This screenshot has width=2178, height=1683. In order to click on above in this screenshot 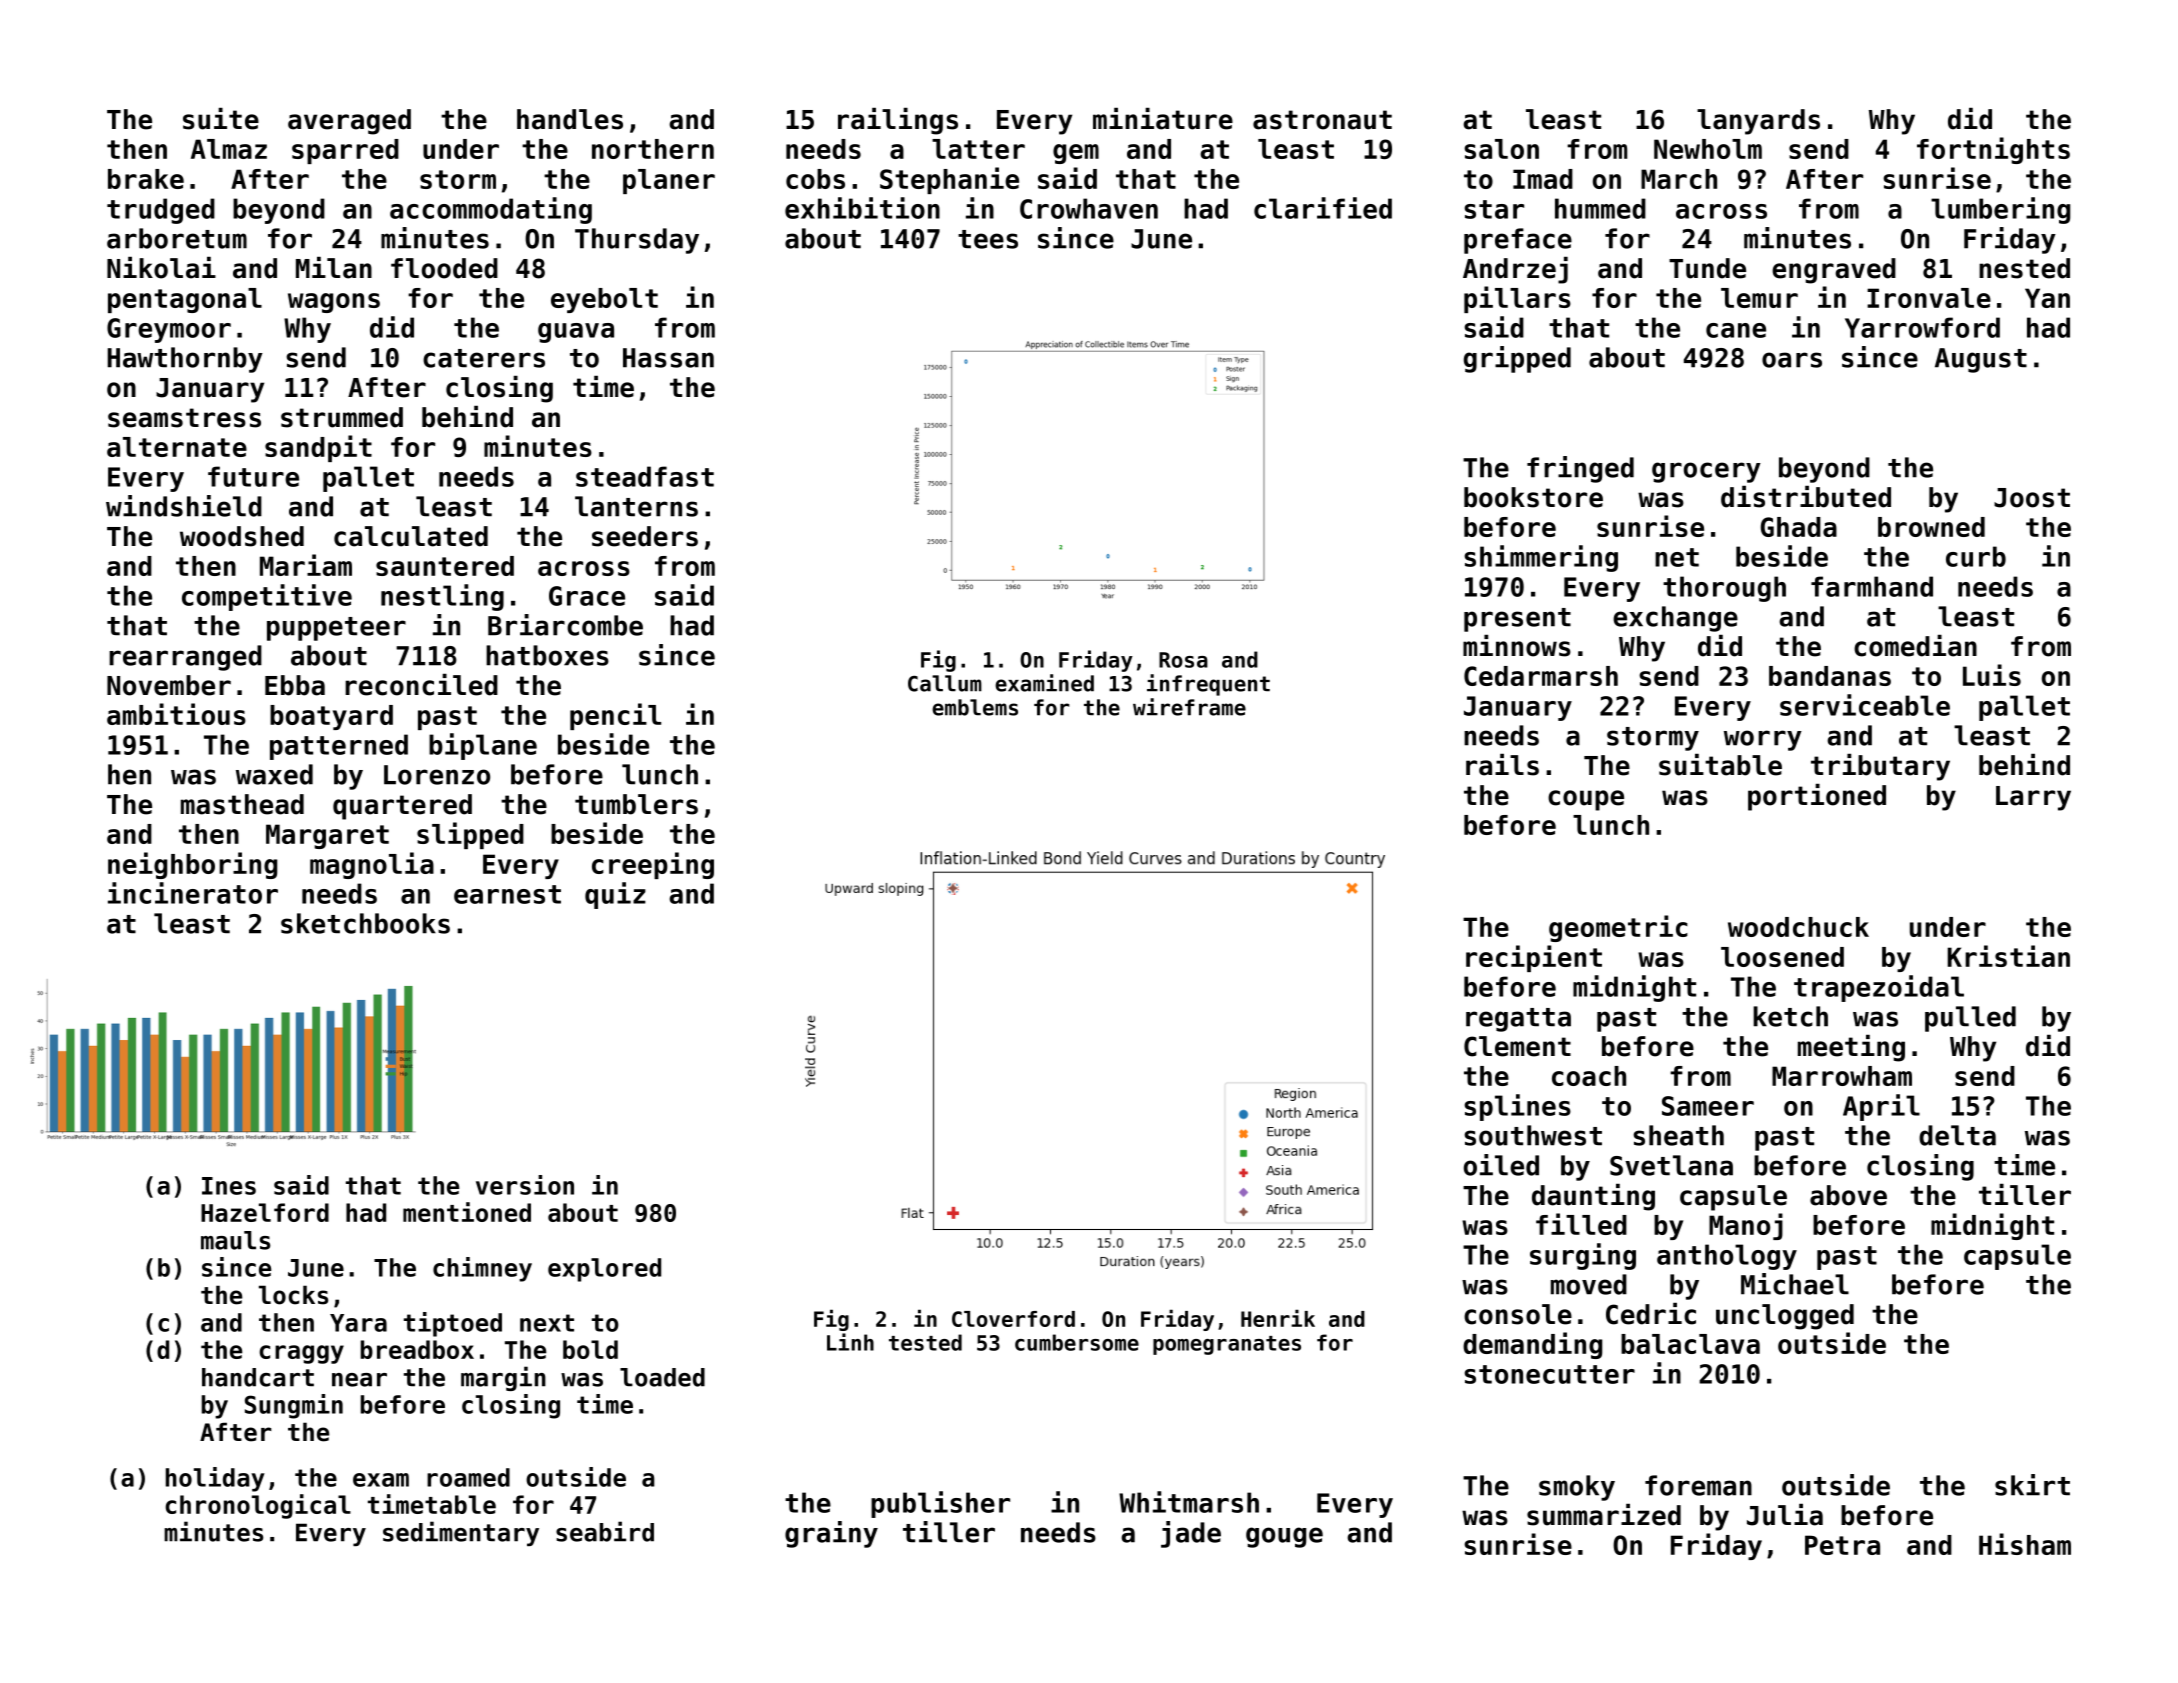, I will do `click(1848, 1195)`.
